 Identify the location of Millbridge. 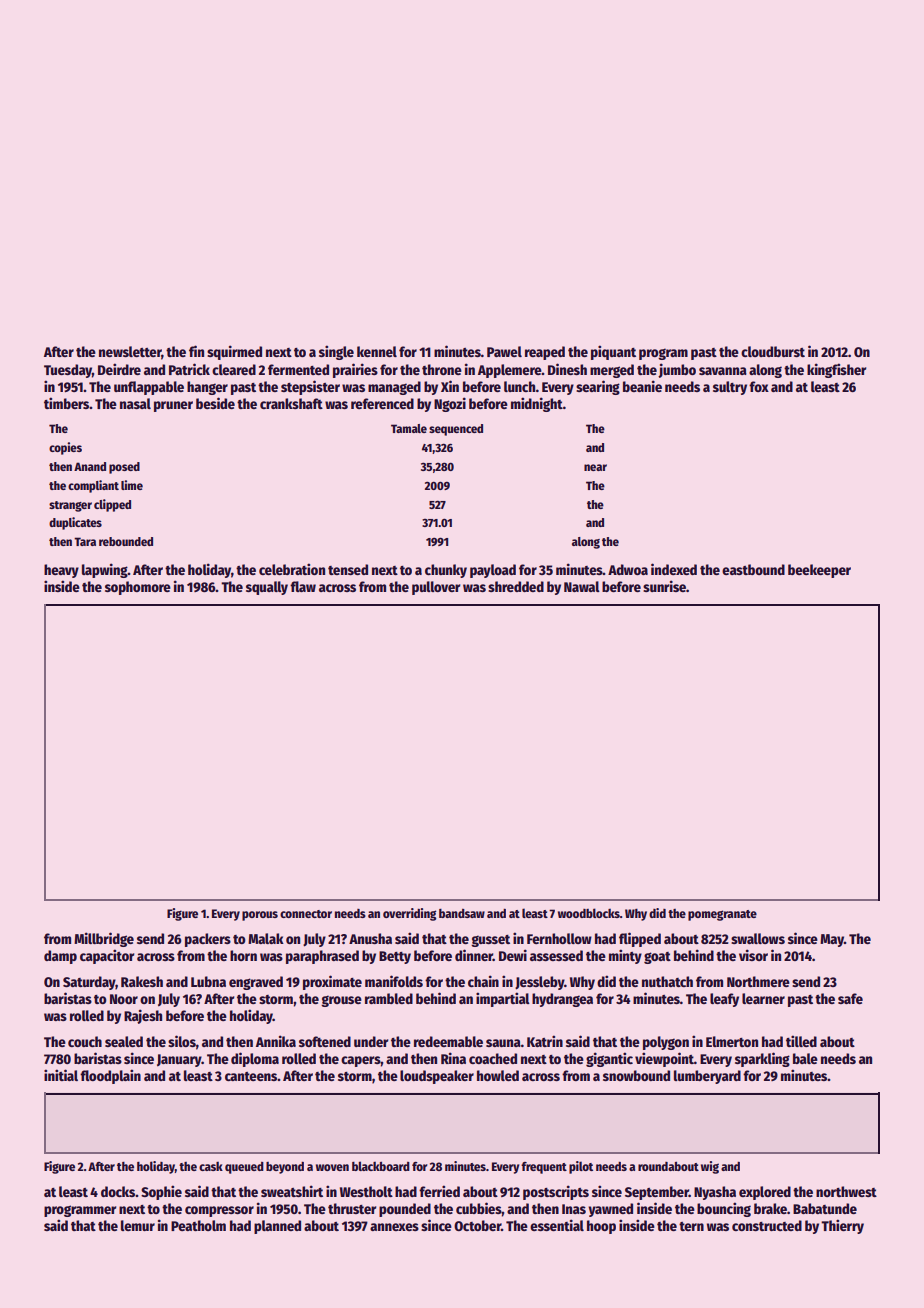
(104, 939).
